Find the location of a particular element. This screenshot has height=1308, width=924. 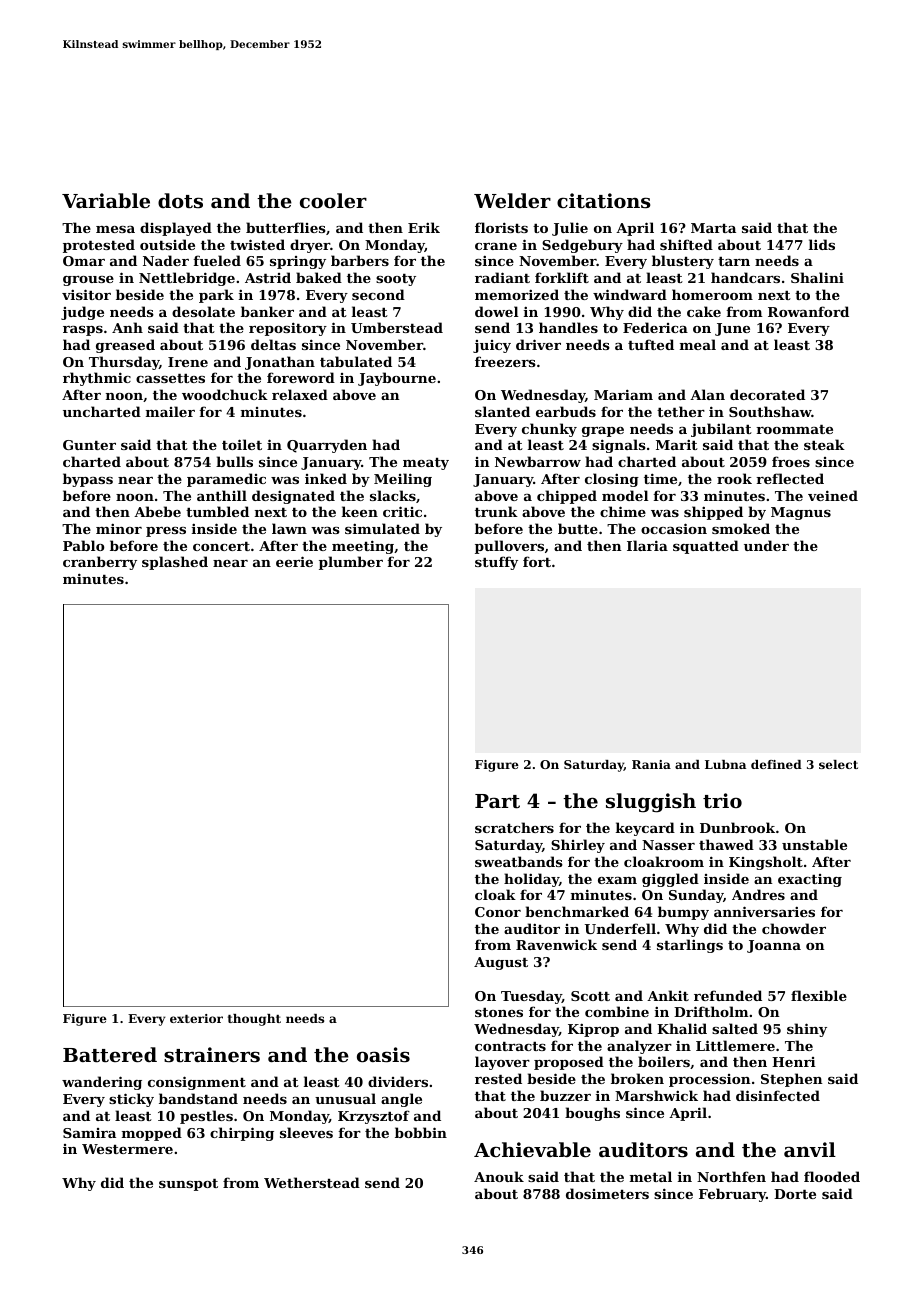

salted is located at coordinates (735, 1028).
